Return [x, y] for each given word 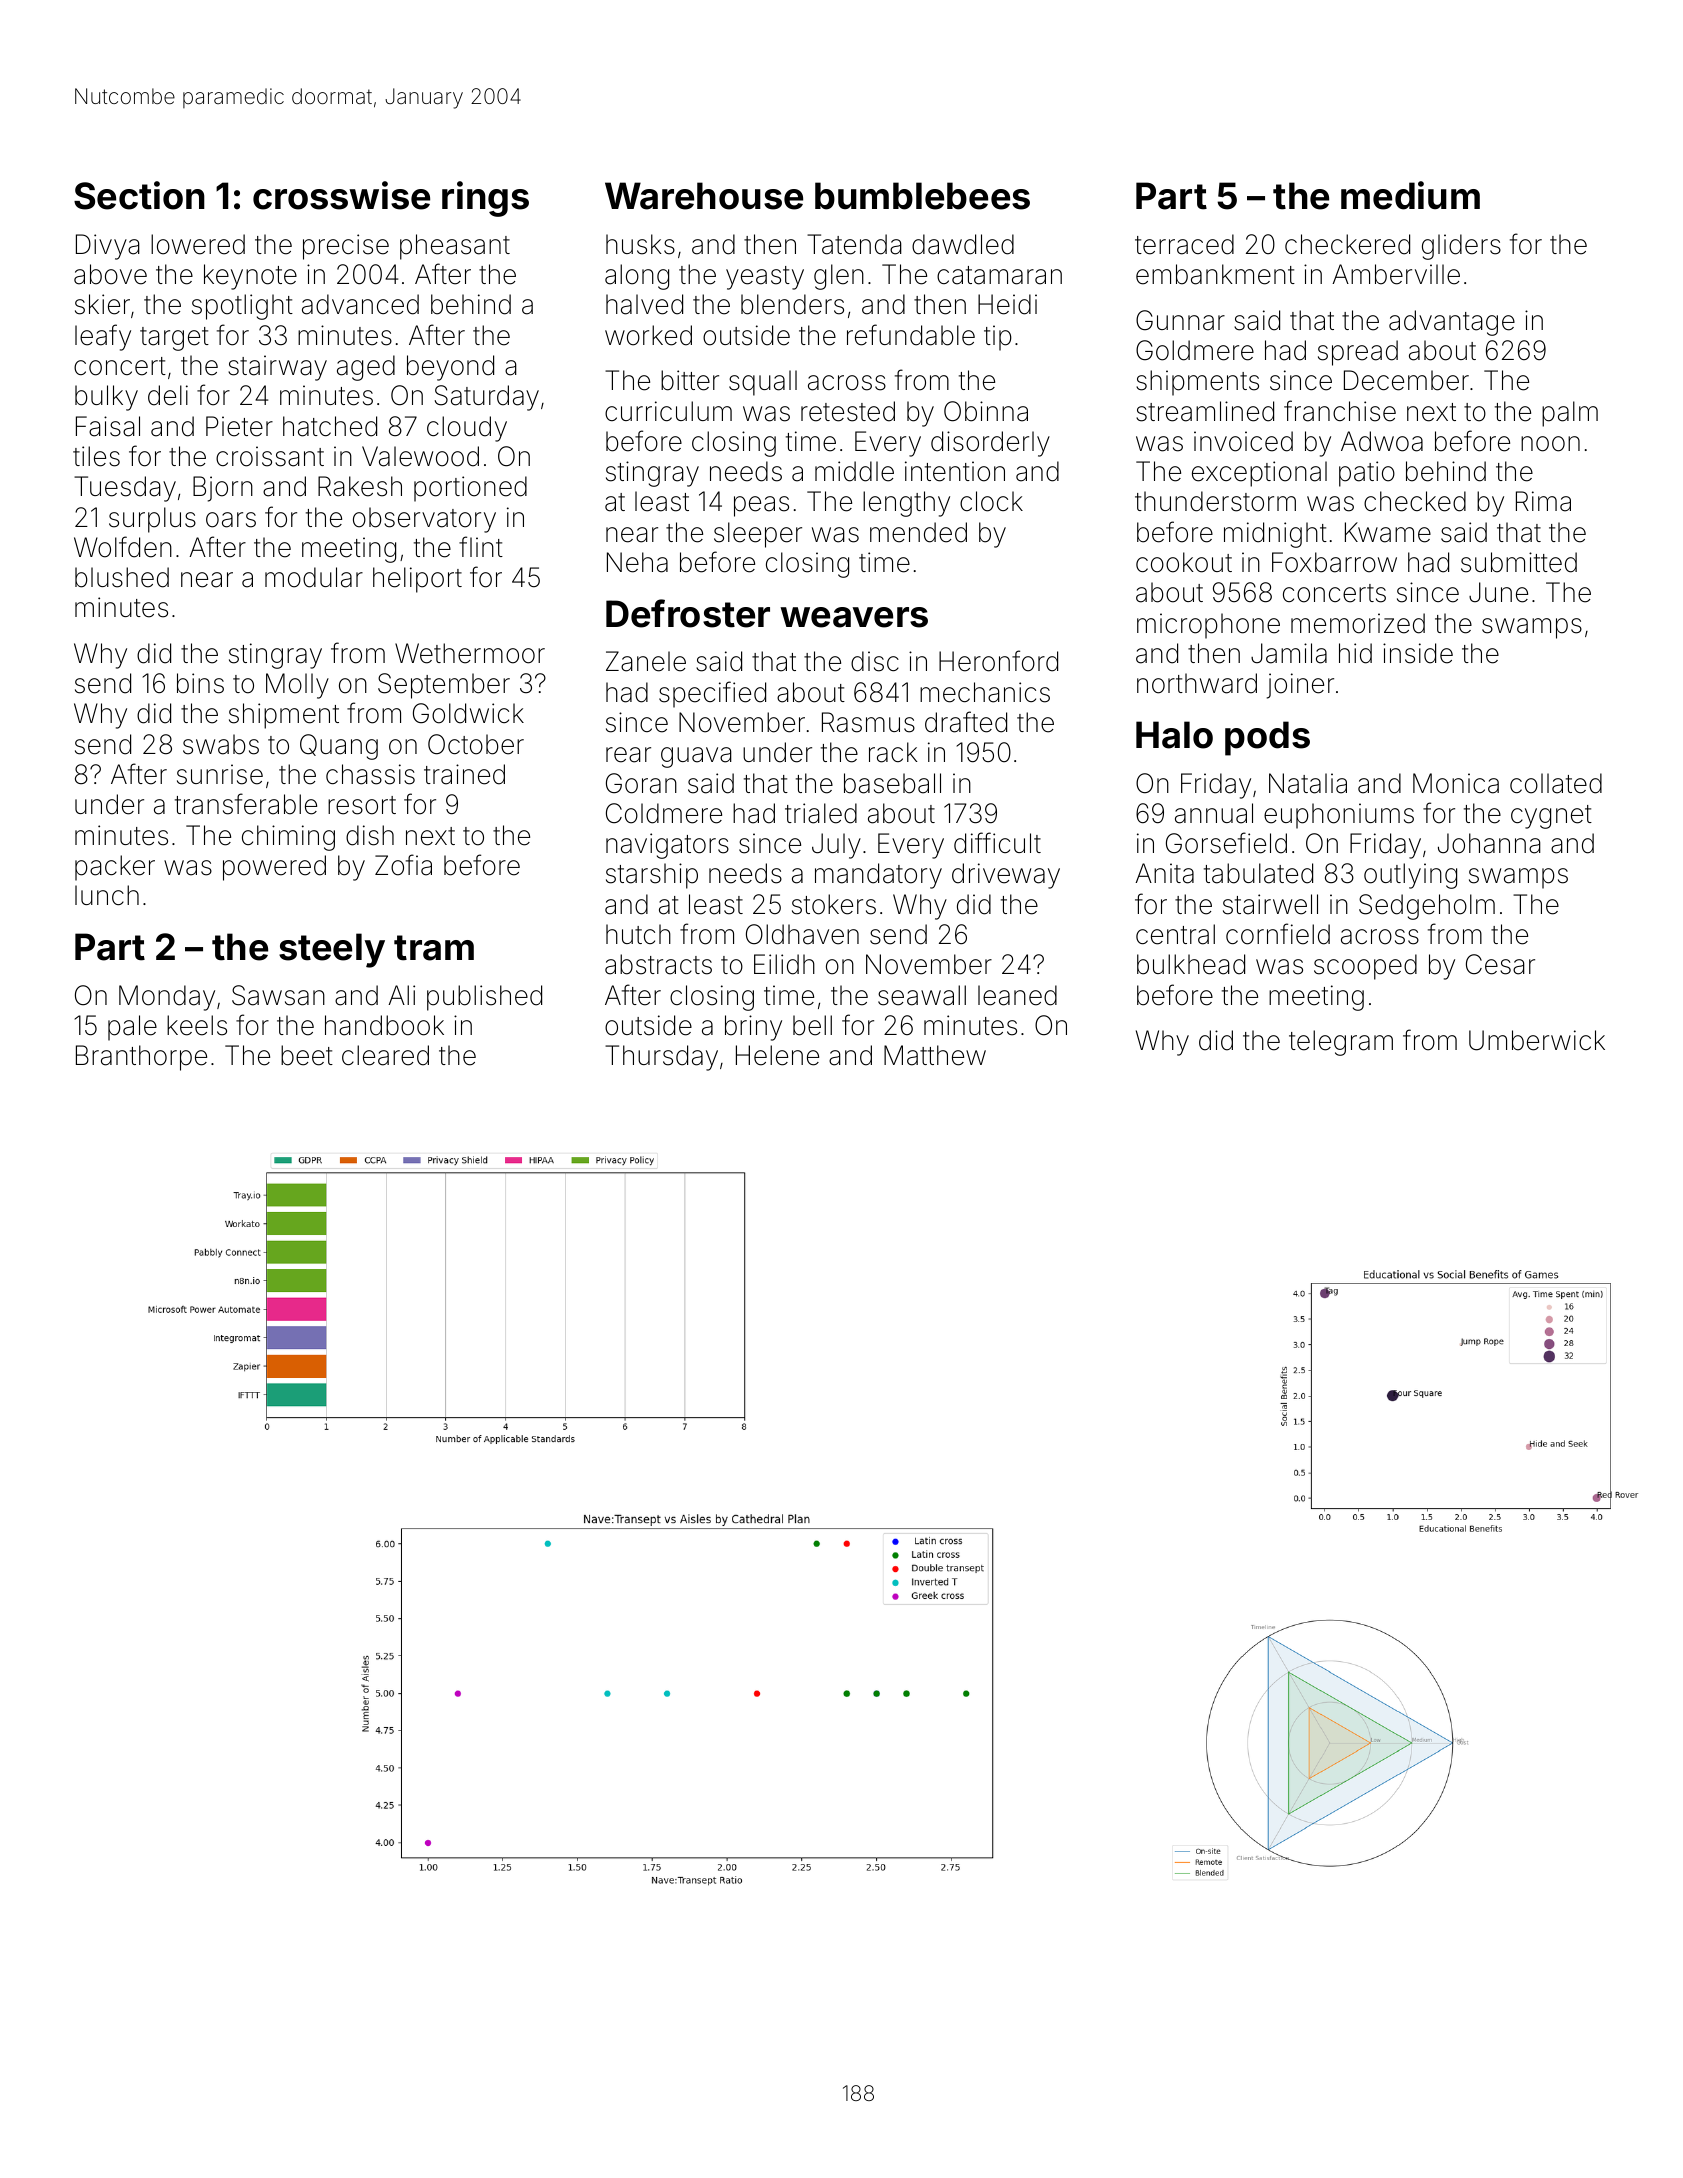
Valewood [420, 456]
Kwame [1388, 532]
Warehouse [704, 196]
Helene [777, 1055]
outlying [1410, 876]
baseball [892, 783]
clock [991, 501]
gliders [1461, 247]
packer [115, 868]
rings [485, 199]
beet [307, 1055]
